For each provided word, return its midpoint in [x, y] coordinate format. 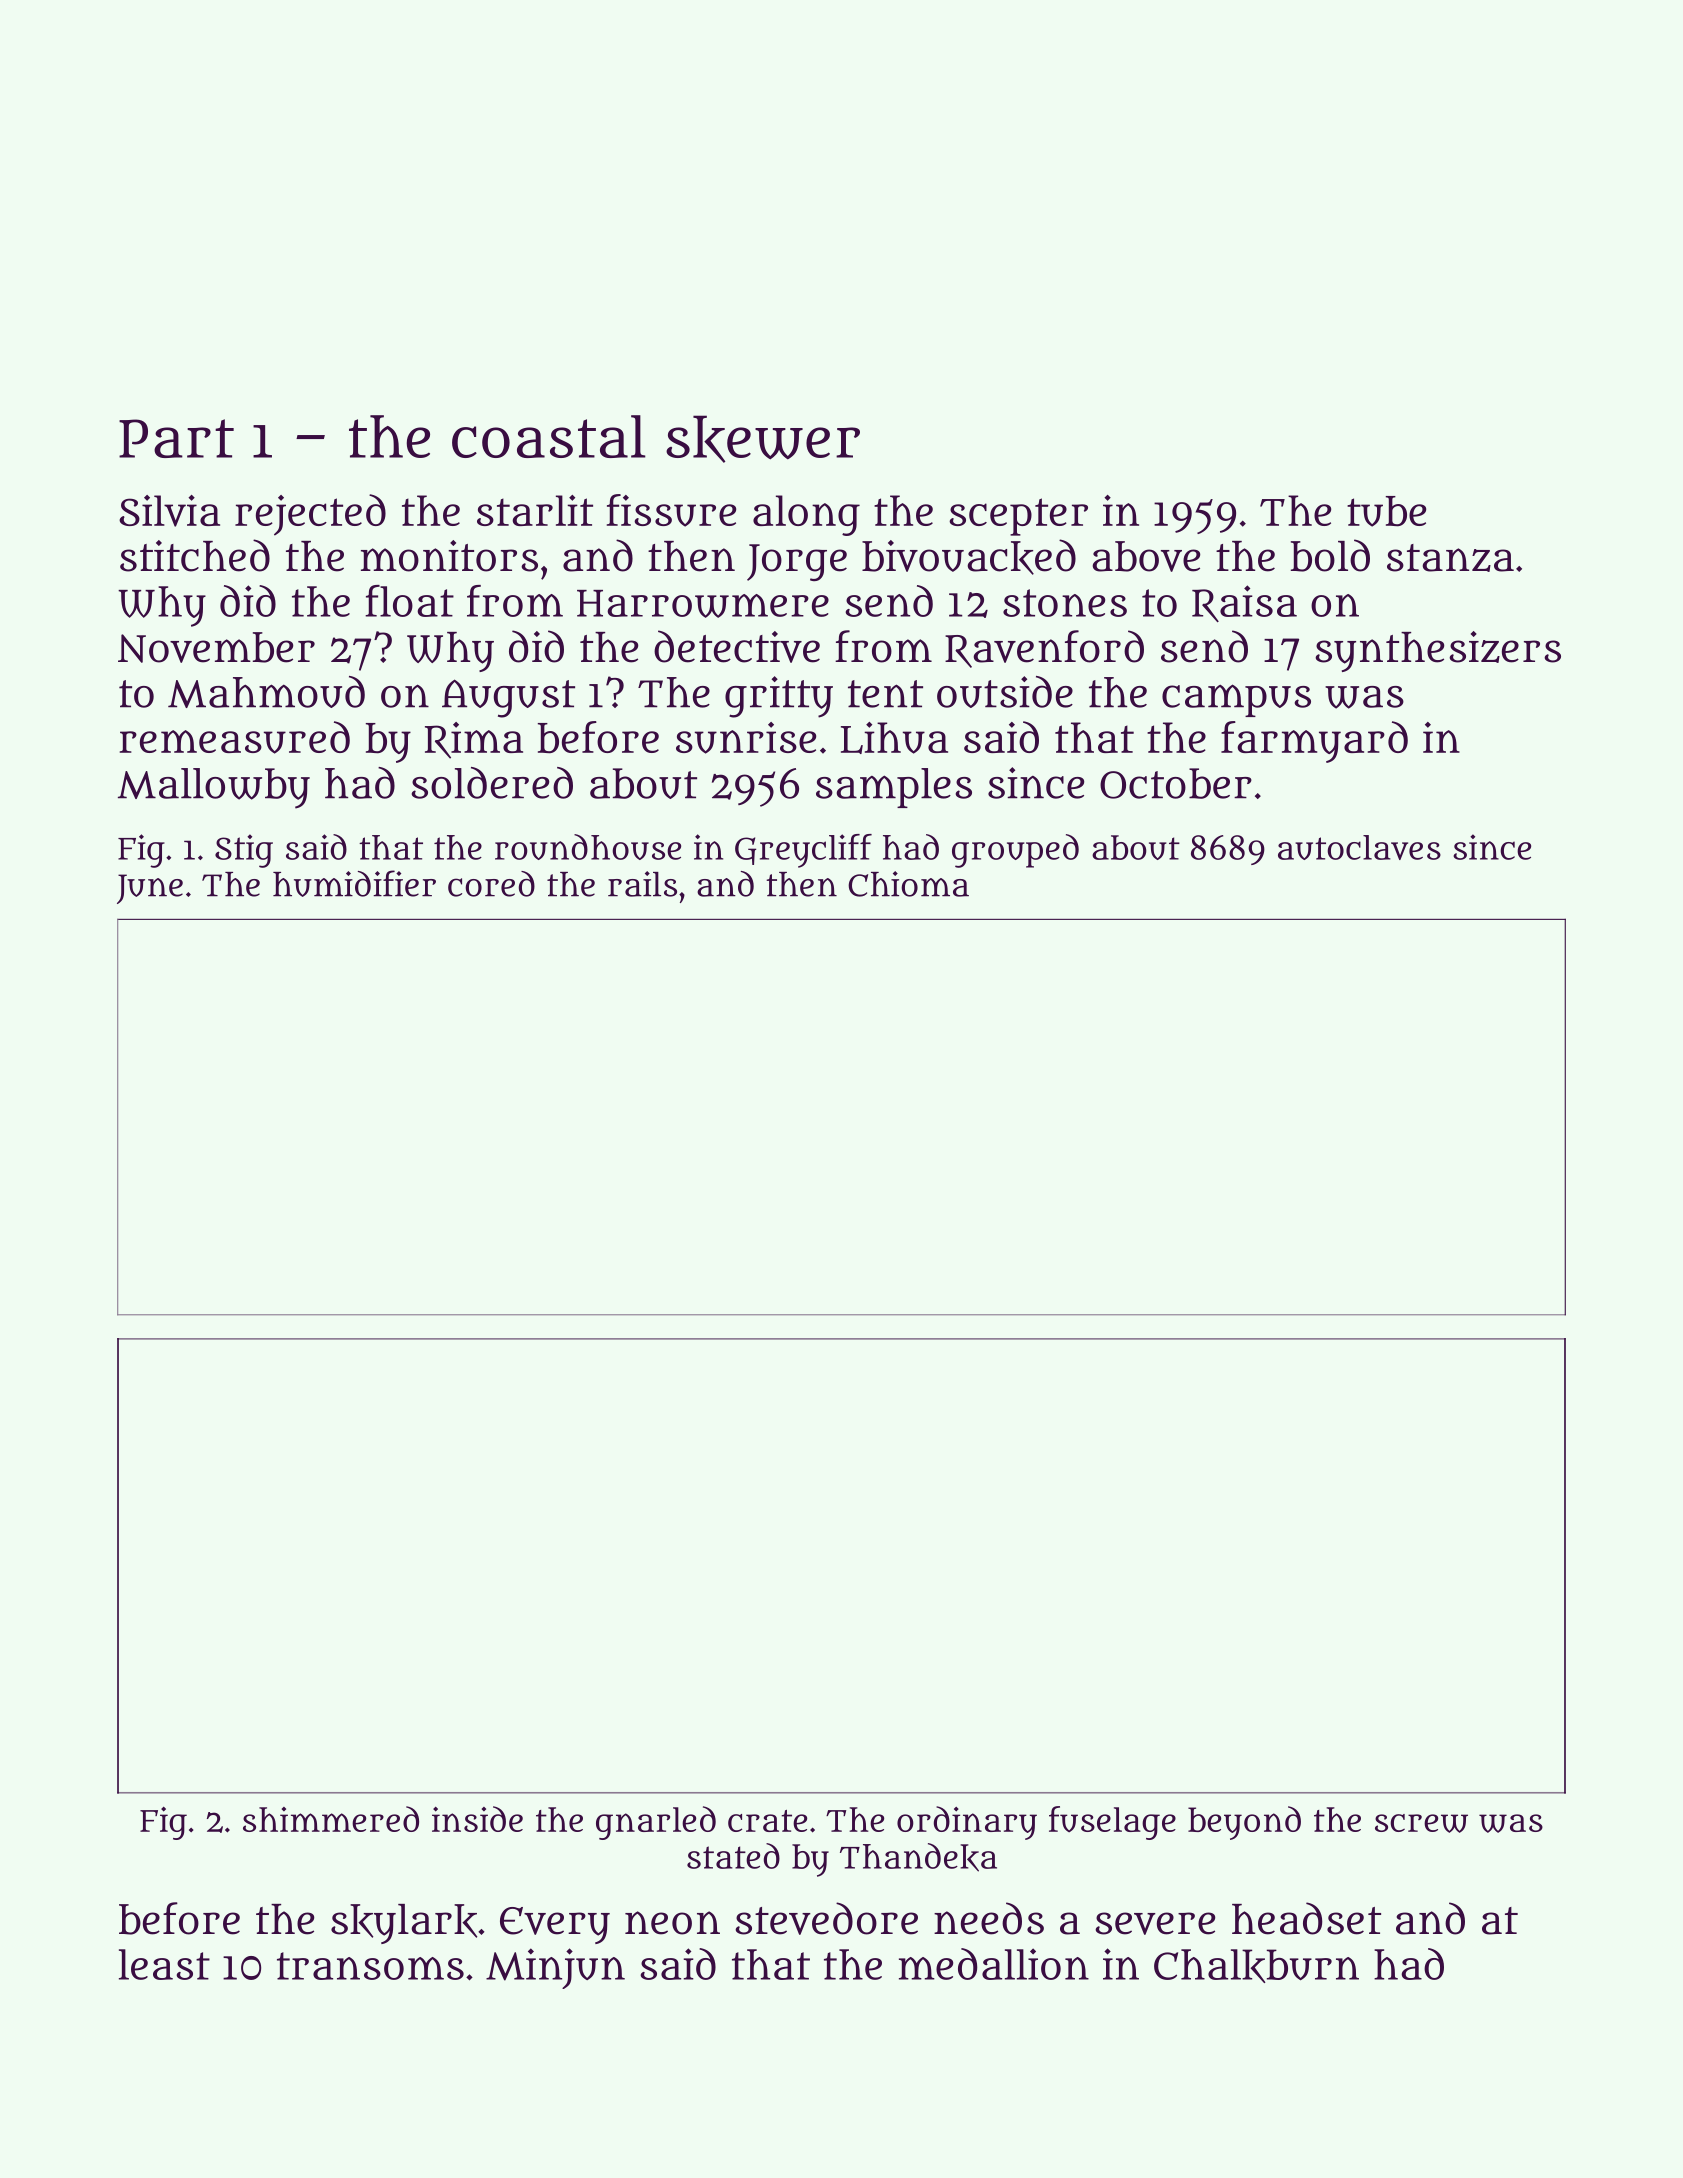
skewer [763, 439]
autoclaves [1359, 847]
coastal [549, 436]
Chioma [908, 884]
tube [1386, 511]
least [164, 1964]
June [150, 889]
